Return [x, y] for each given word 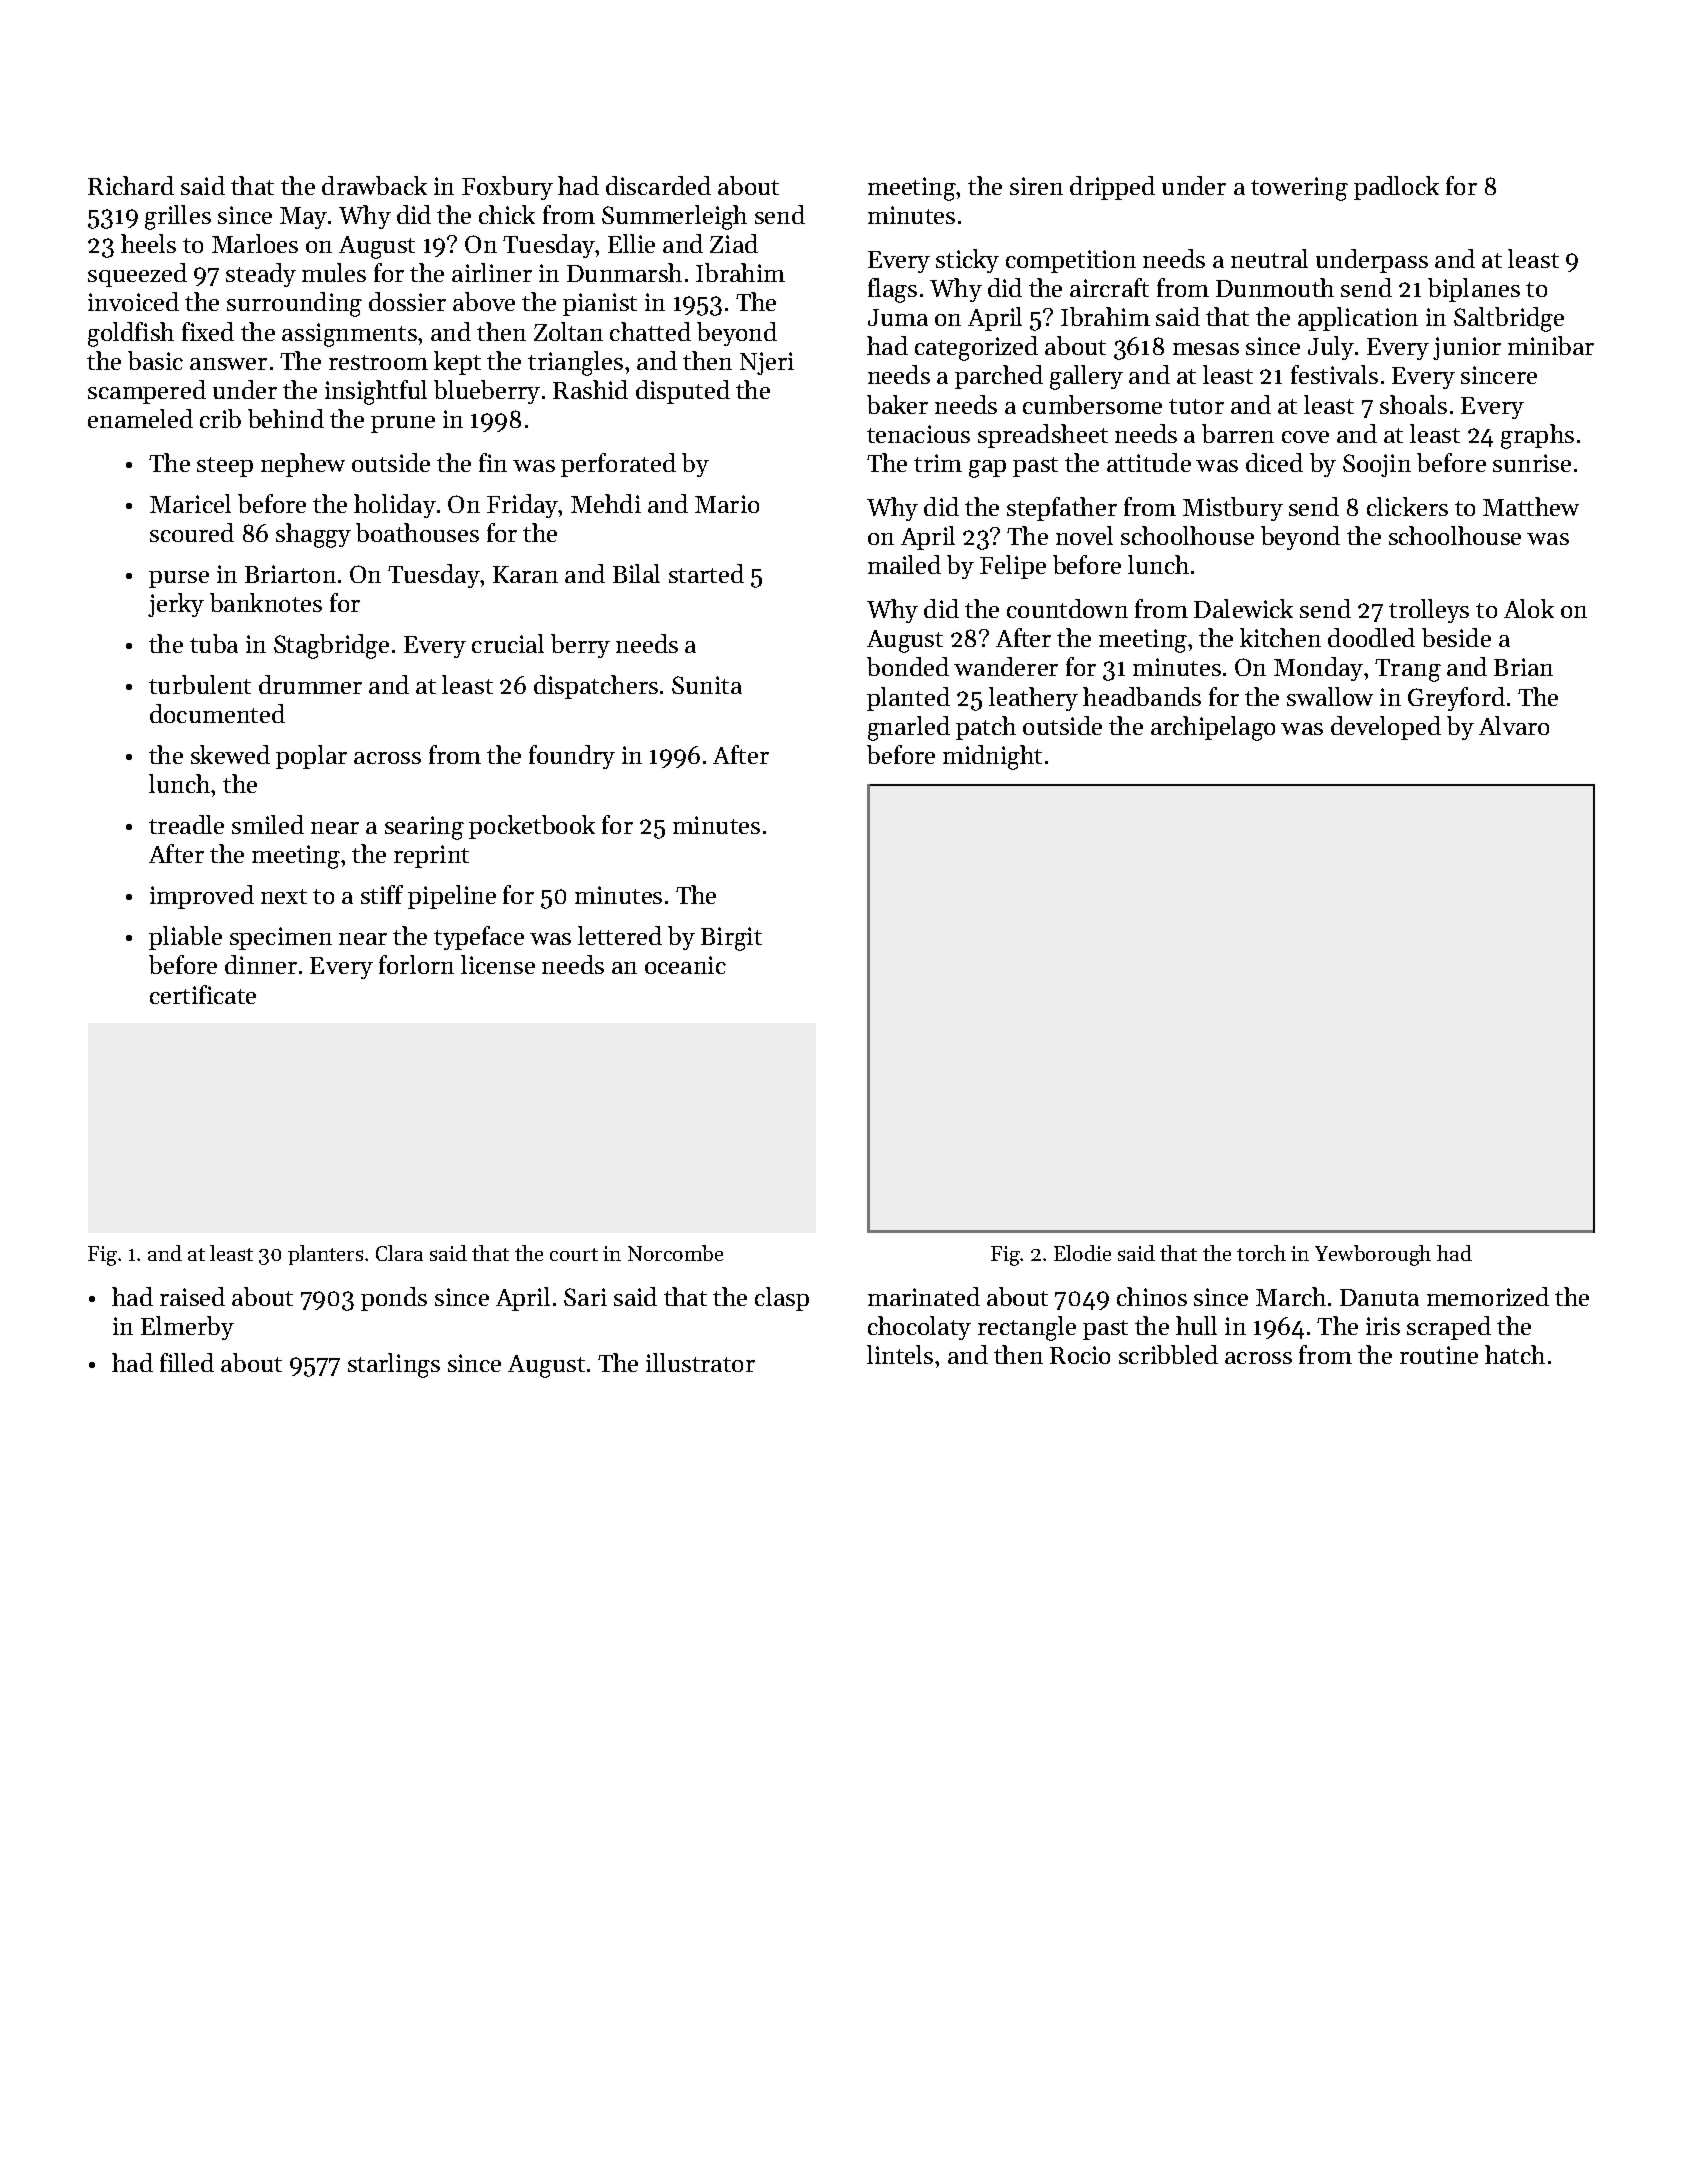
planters [325, 1255]
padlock [1396, 188]
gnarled [909, 728]
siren [1036, 186]
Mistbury [1233, 509]
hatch [1515, 1354]
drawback [374, 185]
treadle [186, 824]
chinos [1152, 1296]
